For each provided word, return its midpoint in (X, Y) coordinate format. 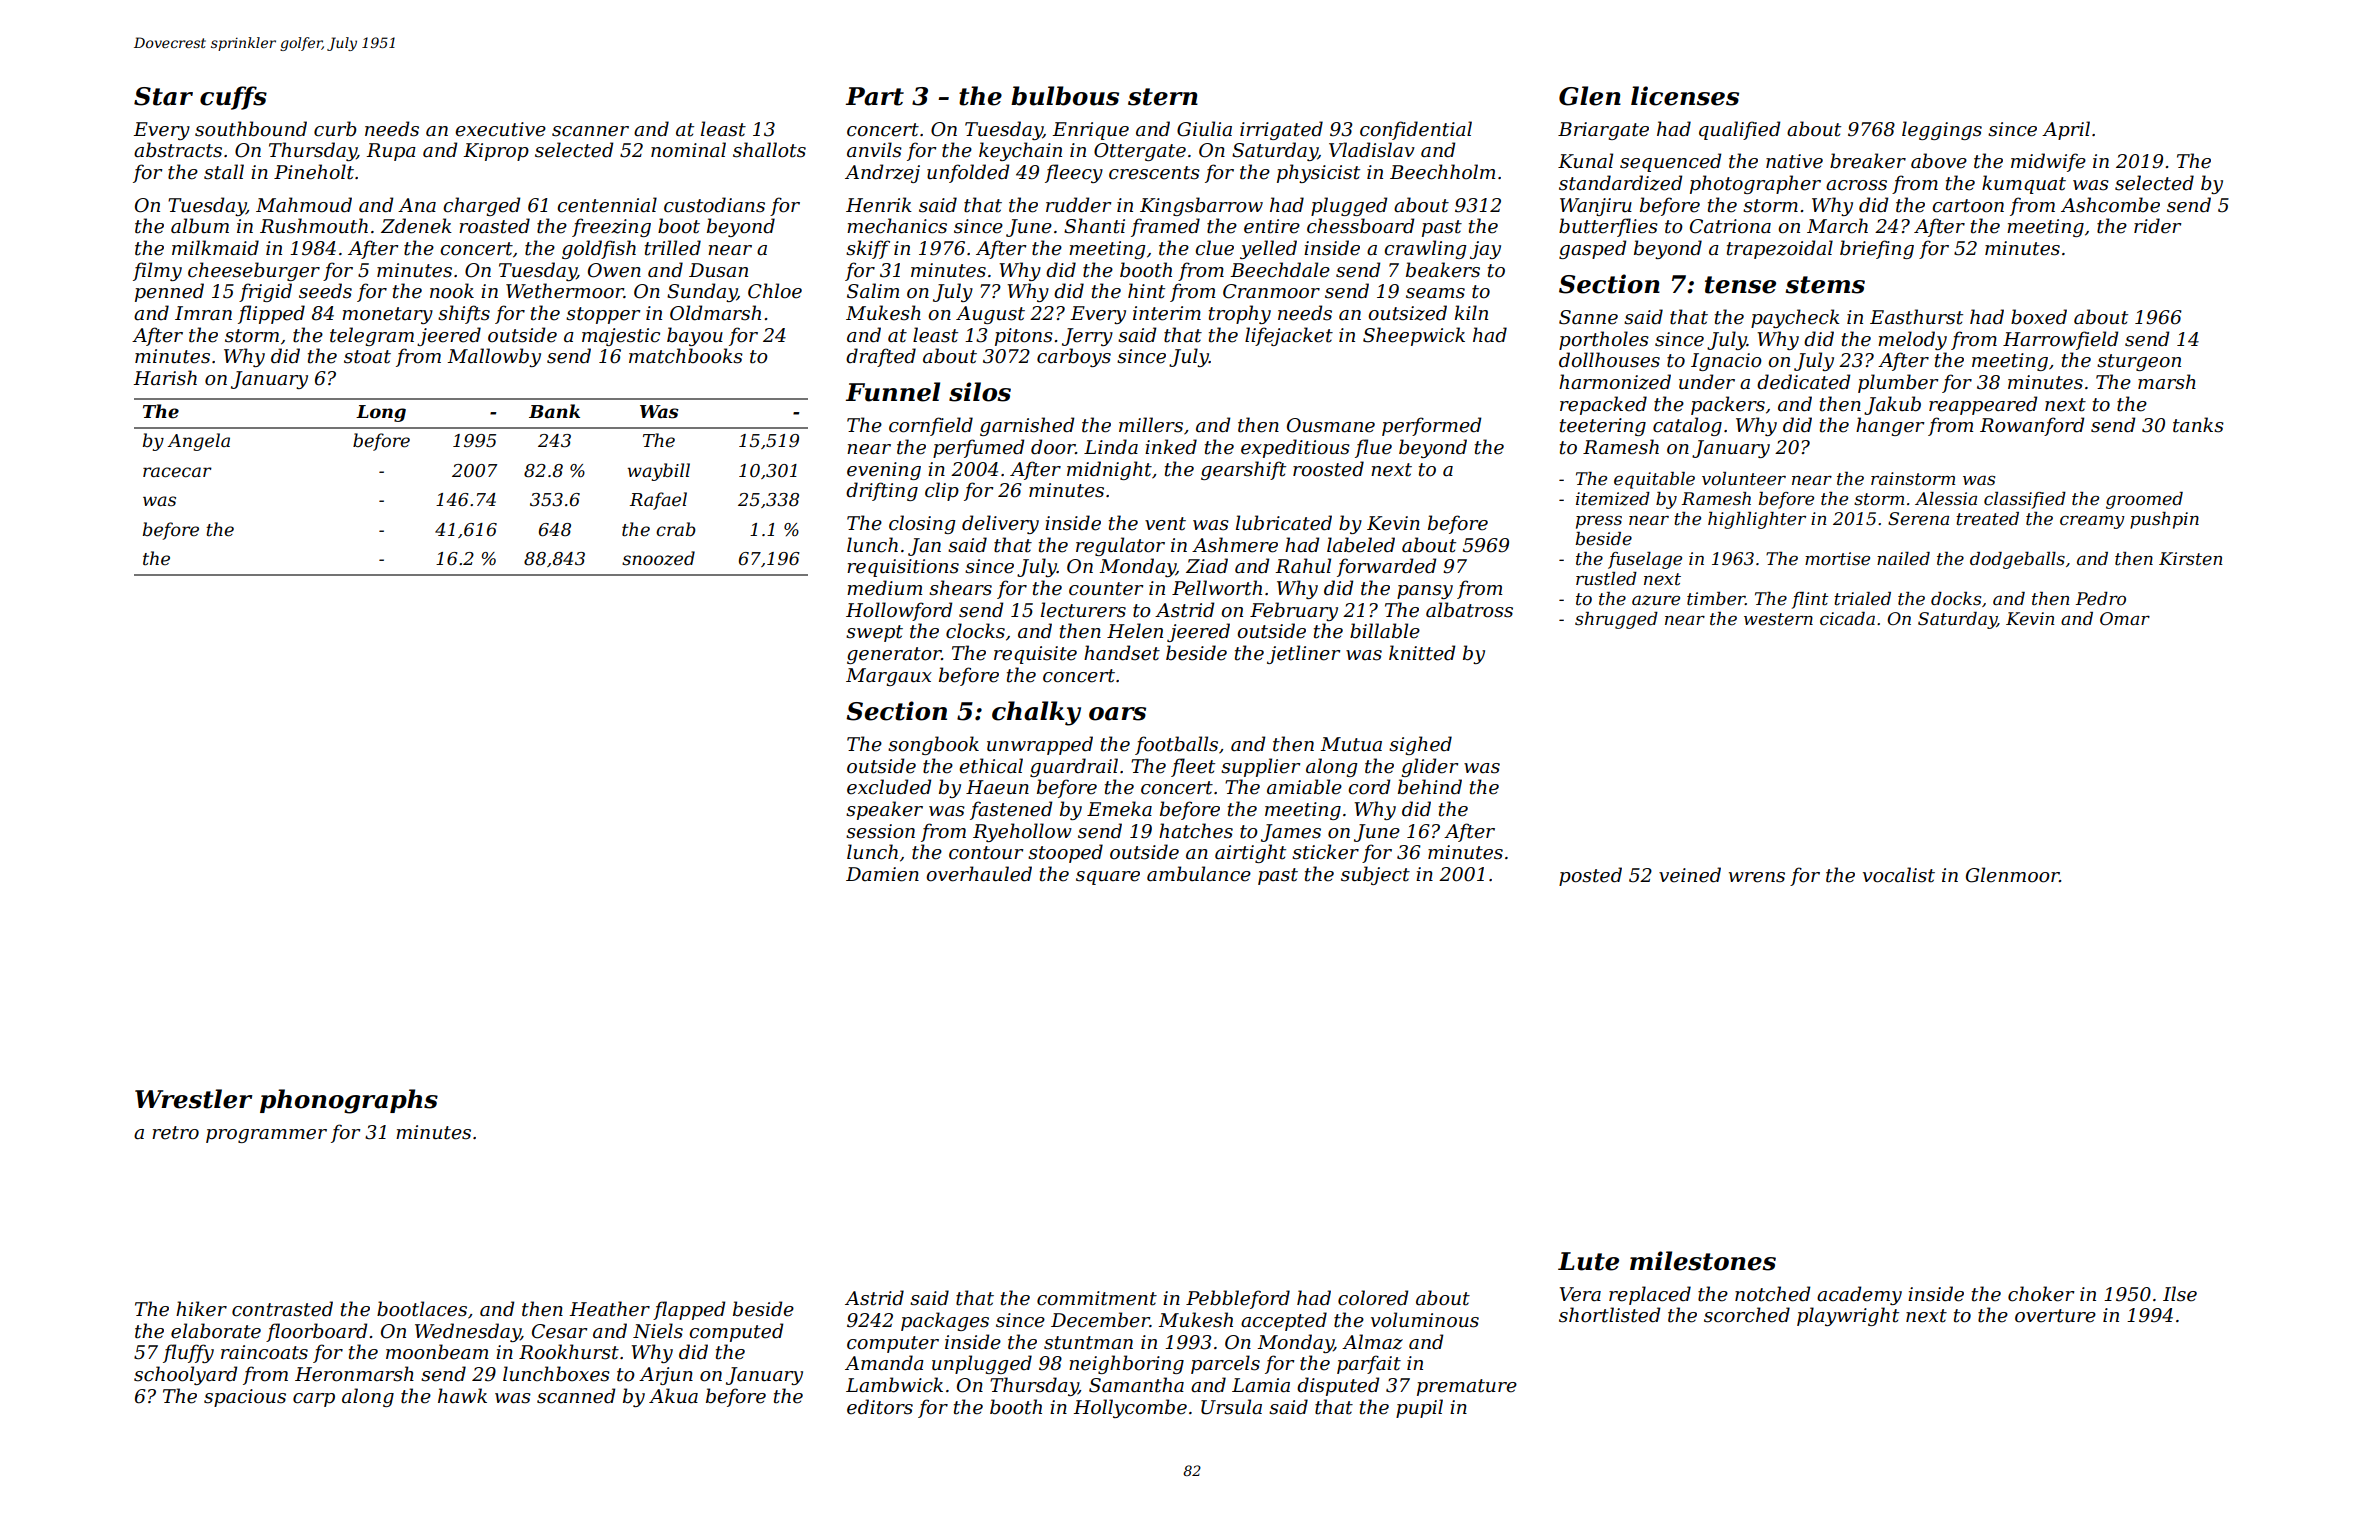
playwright (1848, 1316)
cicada (1847, 619)
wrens (1757, 877)
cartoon (1968, 206)
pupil (1419, 1408)
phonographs (349, 1101)
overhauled (979, 874)
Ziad (1207, 566)
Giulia (1204, 129)
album (200, 226)
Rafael (658, 501)
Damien (882, 874)
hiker (201, 1309)
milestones (1703, 1261)
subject (1375, 875)
